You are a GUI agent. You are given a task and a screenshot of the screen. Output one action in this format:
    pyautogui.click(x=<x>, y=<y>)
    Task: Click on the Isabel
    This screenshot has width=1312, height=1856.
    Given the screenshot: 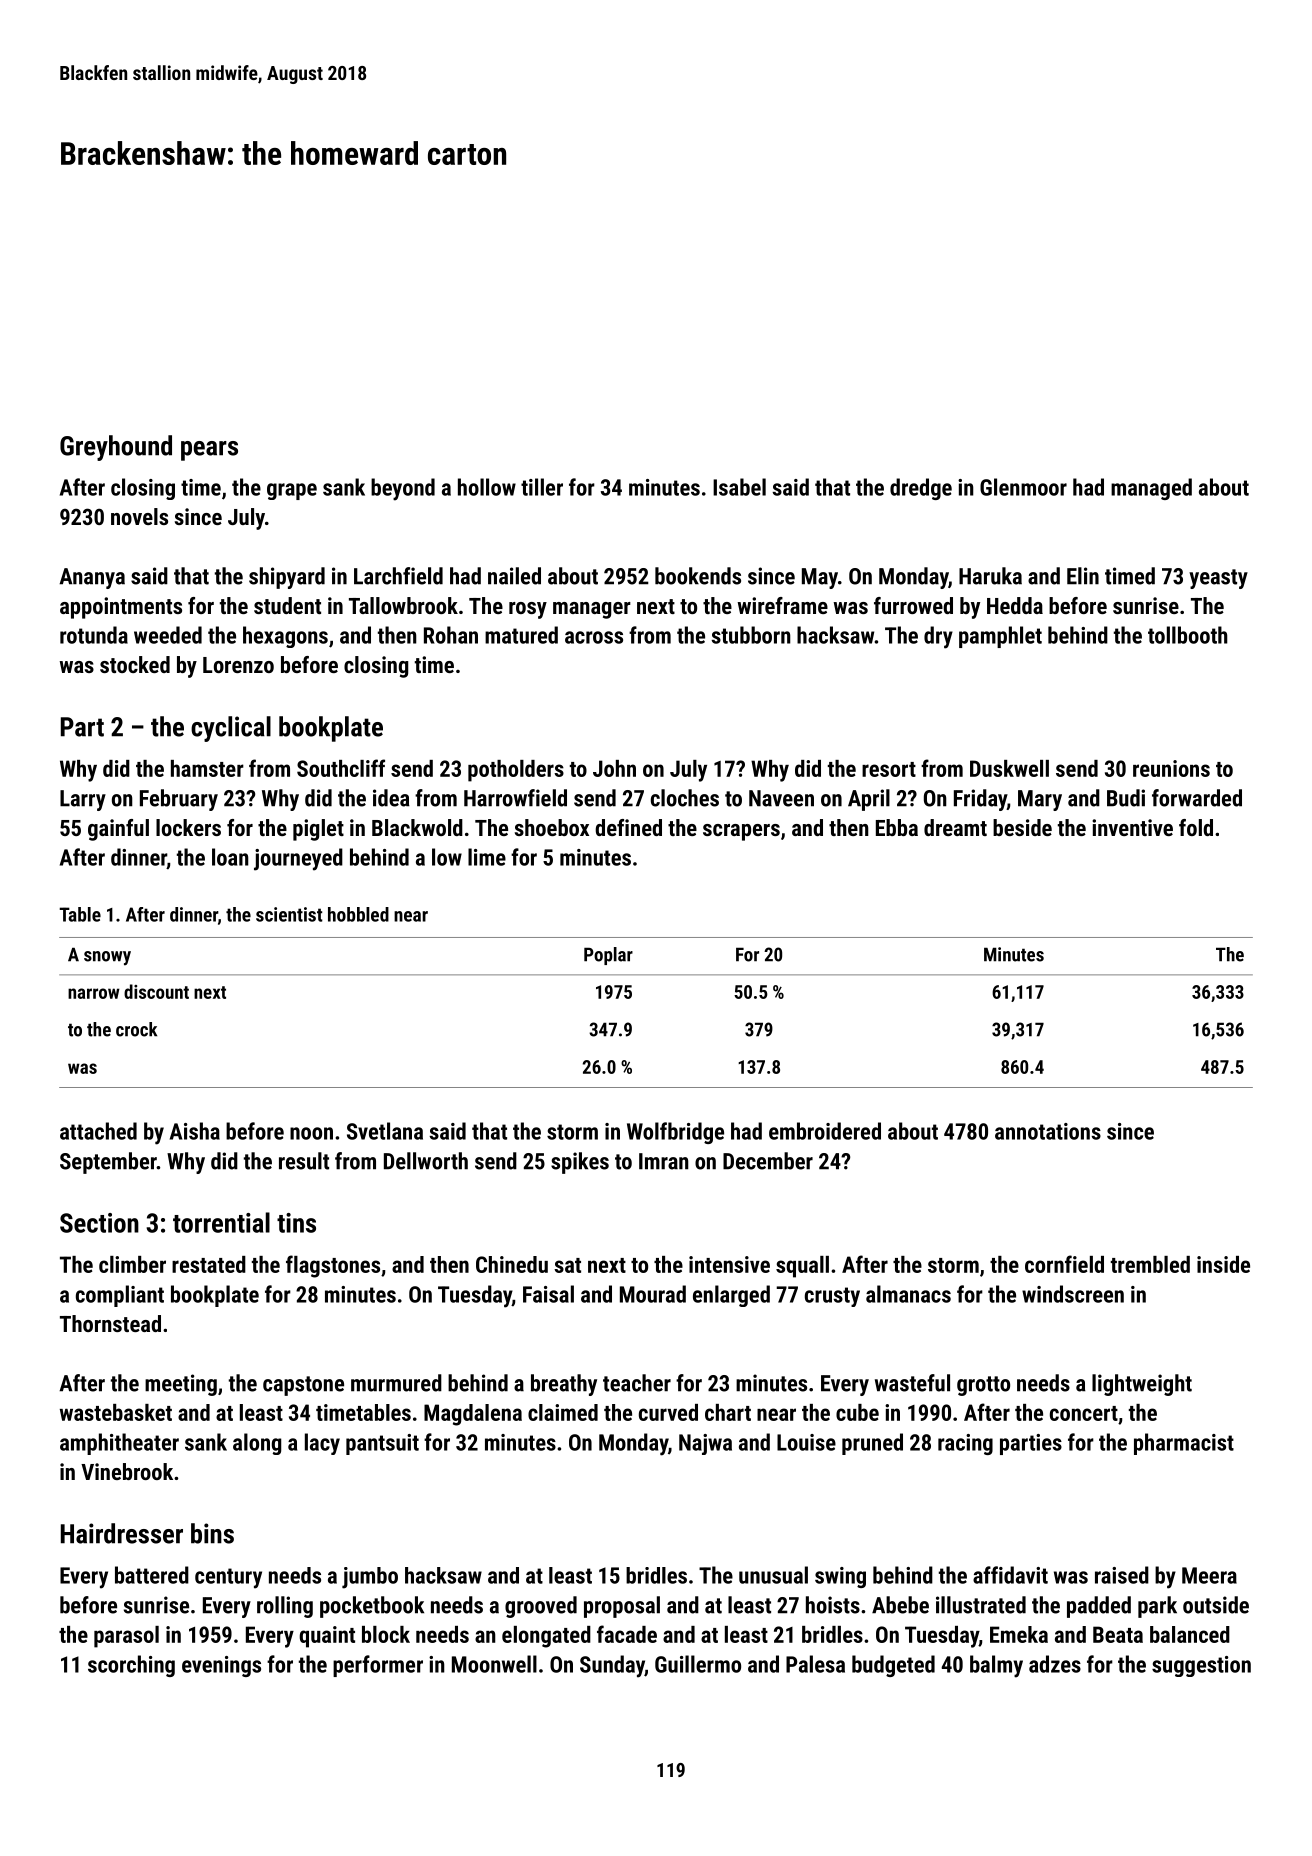 What is the action you would take?
    pyautogui.click(x=739, y=487)
